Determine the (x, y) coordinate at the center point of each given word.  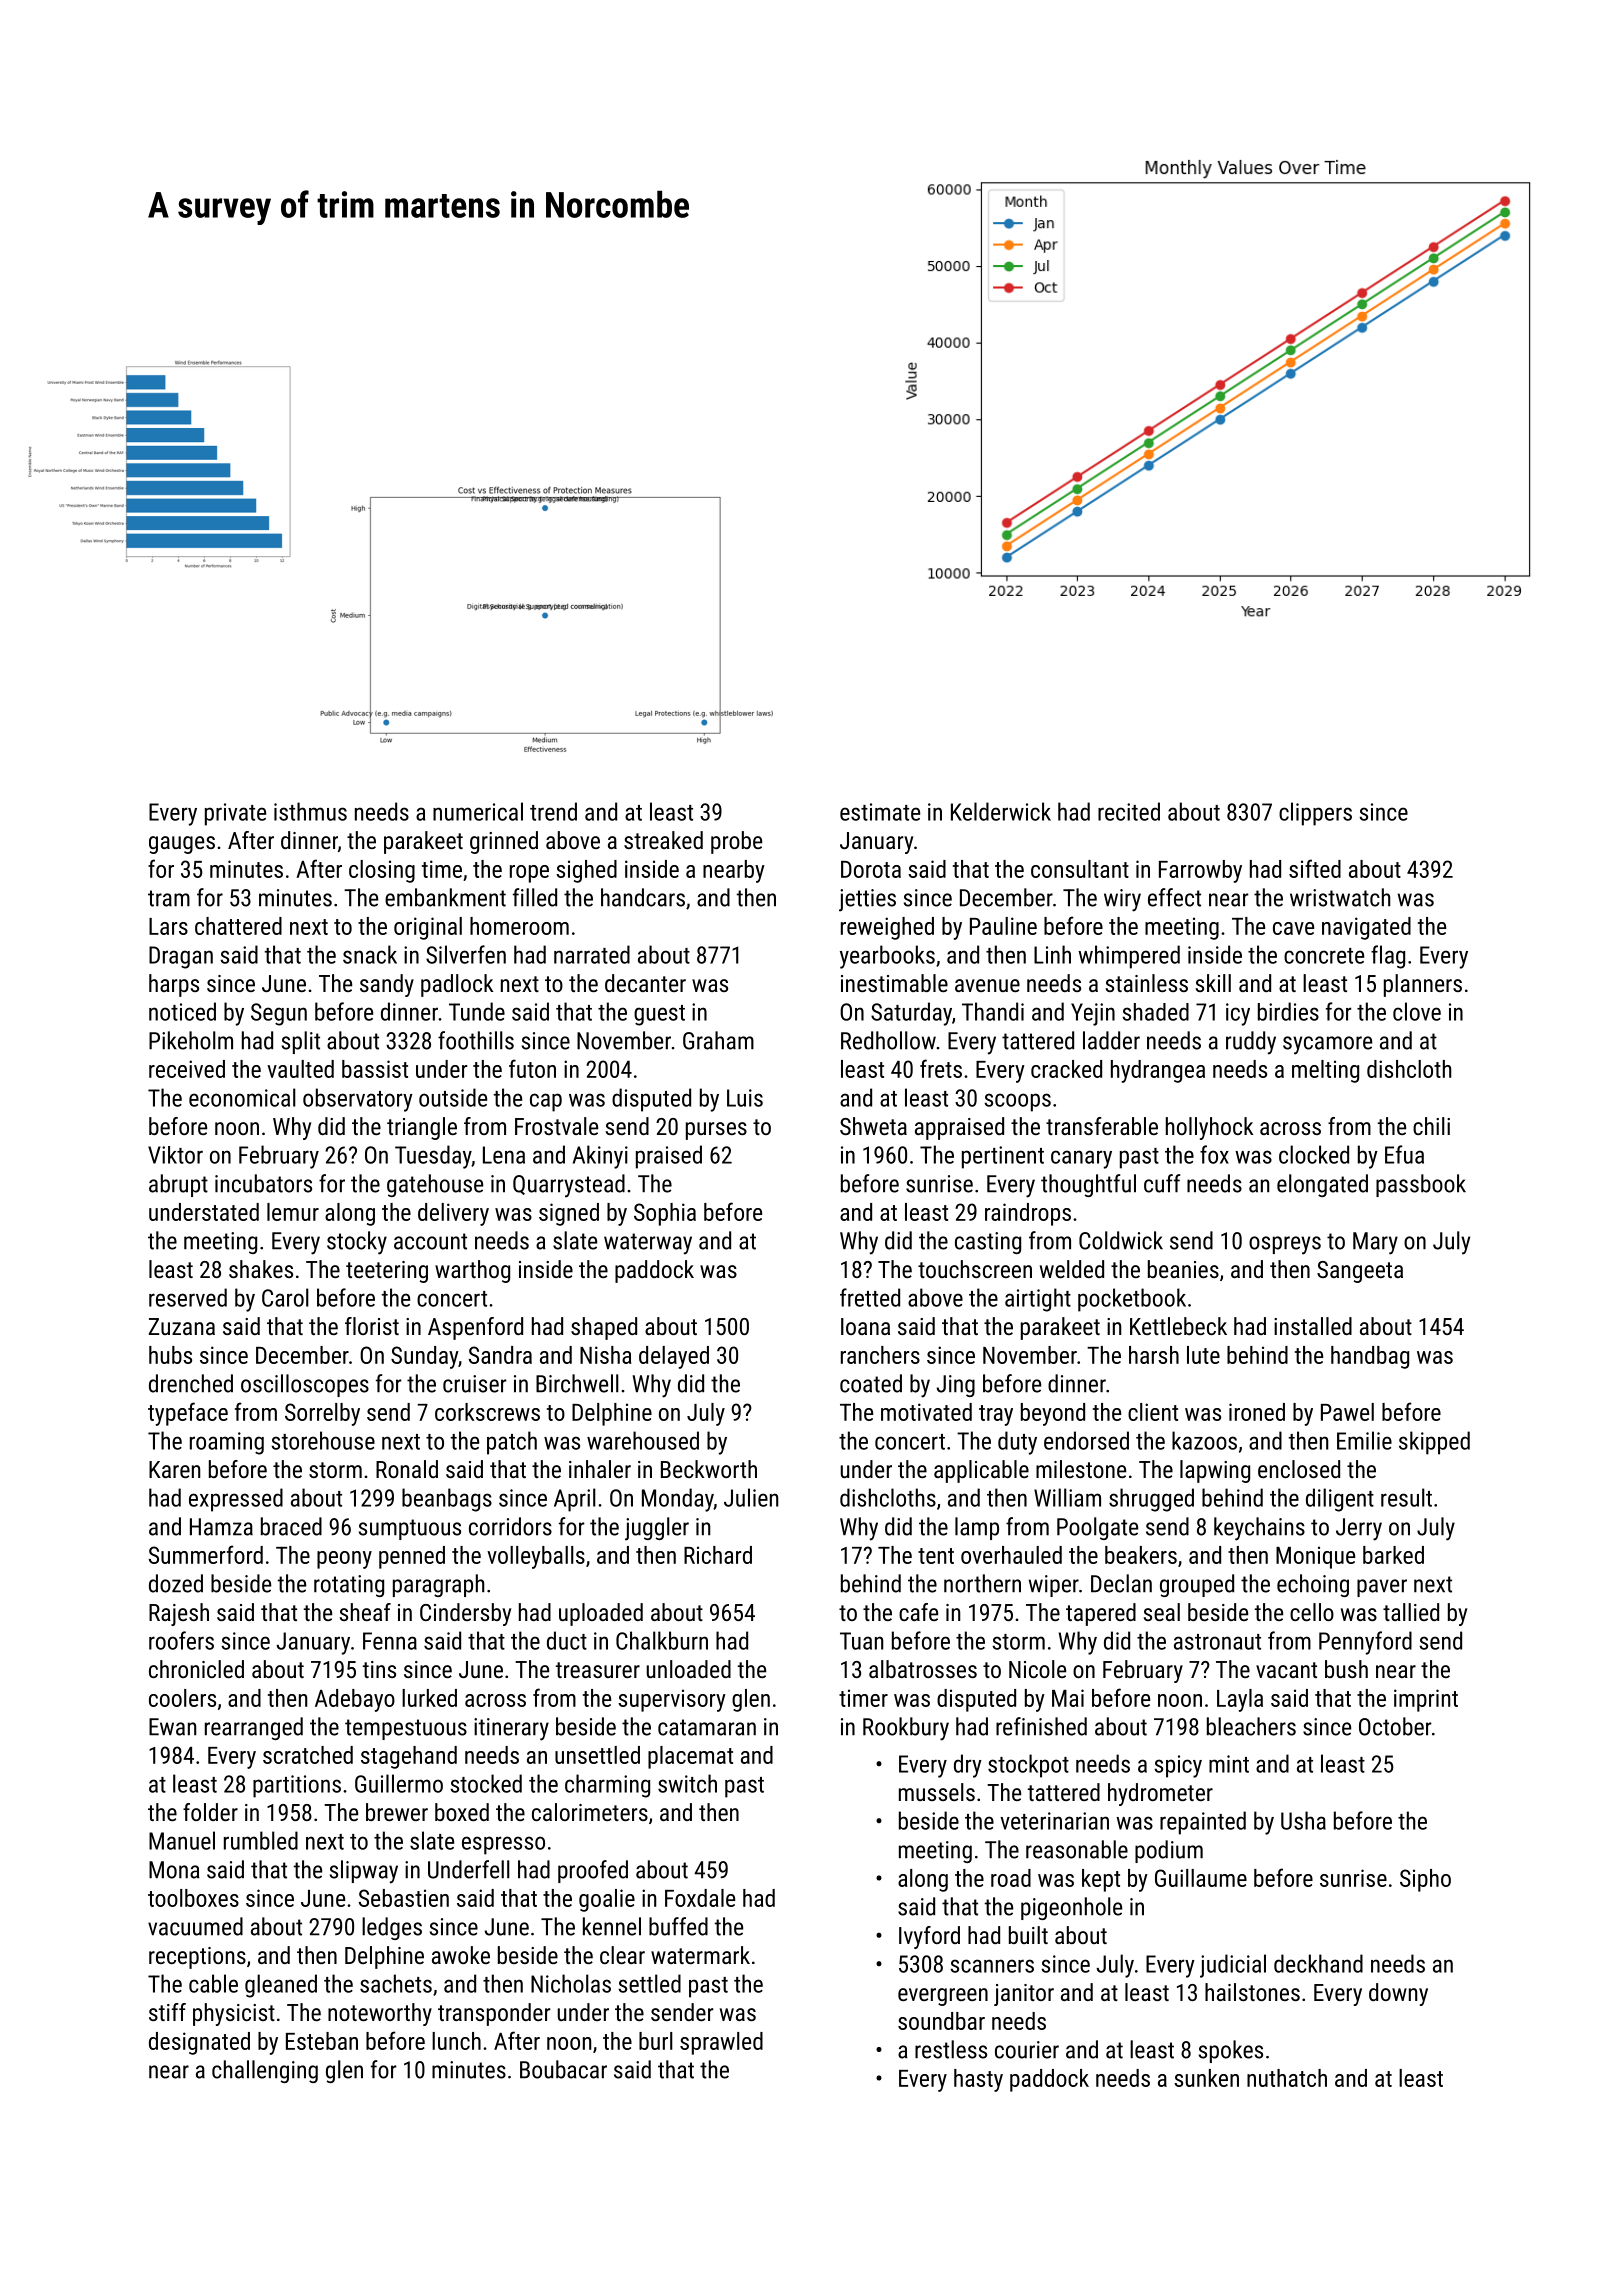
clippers (1315, 814)
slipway (364, 1872)
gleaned (281, 1986)
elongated (1322, 1185)
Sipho (1425, 1880)
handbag (1370, 1357)
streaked (663, 840)
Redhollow (888, 1040)
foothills (476, 1040)
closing (382, 871)
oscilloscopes (305, 1385)
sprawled (721, 2043)
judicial (1233, 1966)
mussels (937, 1792)
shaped (604, 1328)
